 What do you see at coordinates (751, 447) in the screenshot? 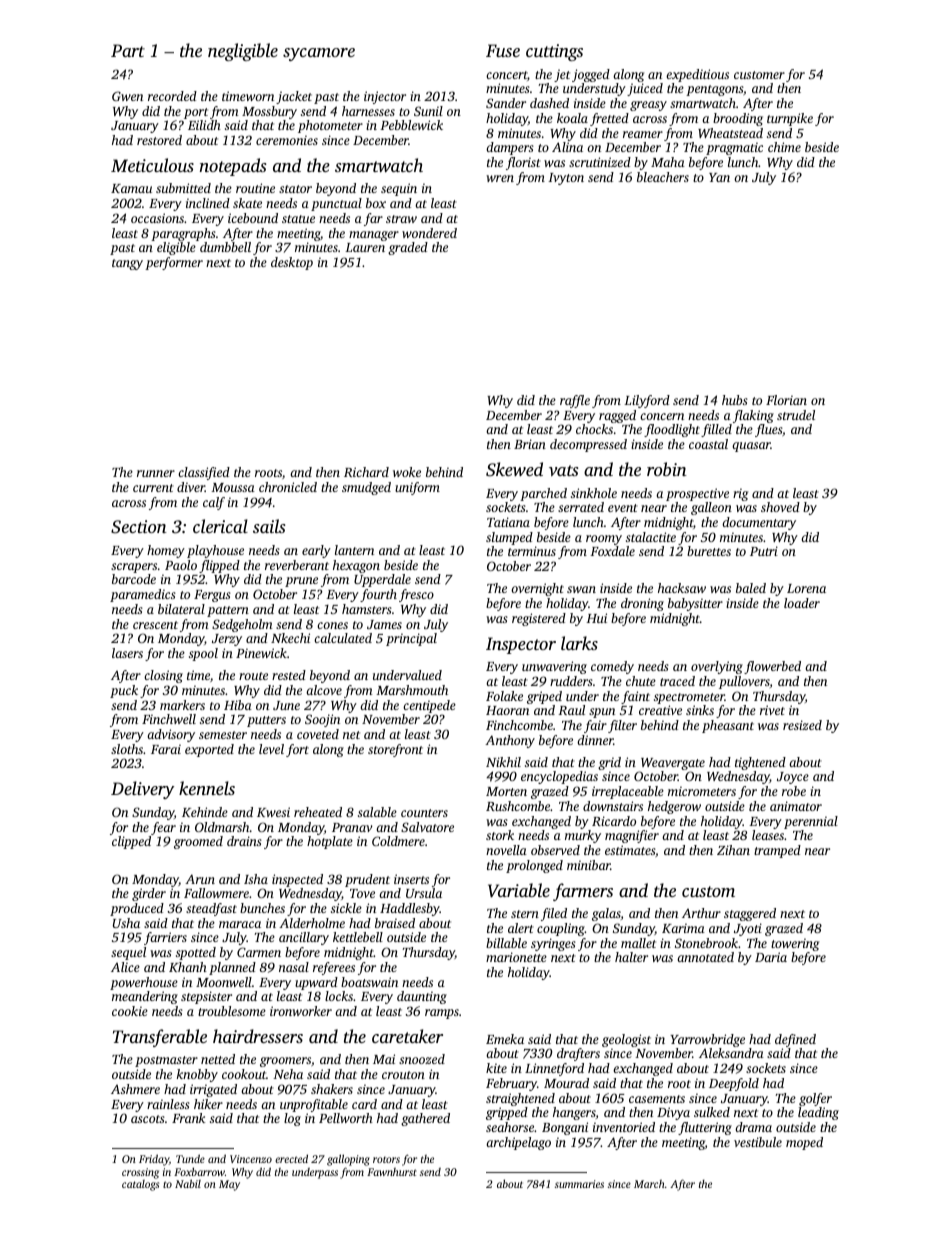
I see `quasar` at bounding box center [751, 447].
